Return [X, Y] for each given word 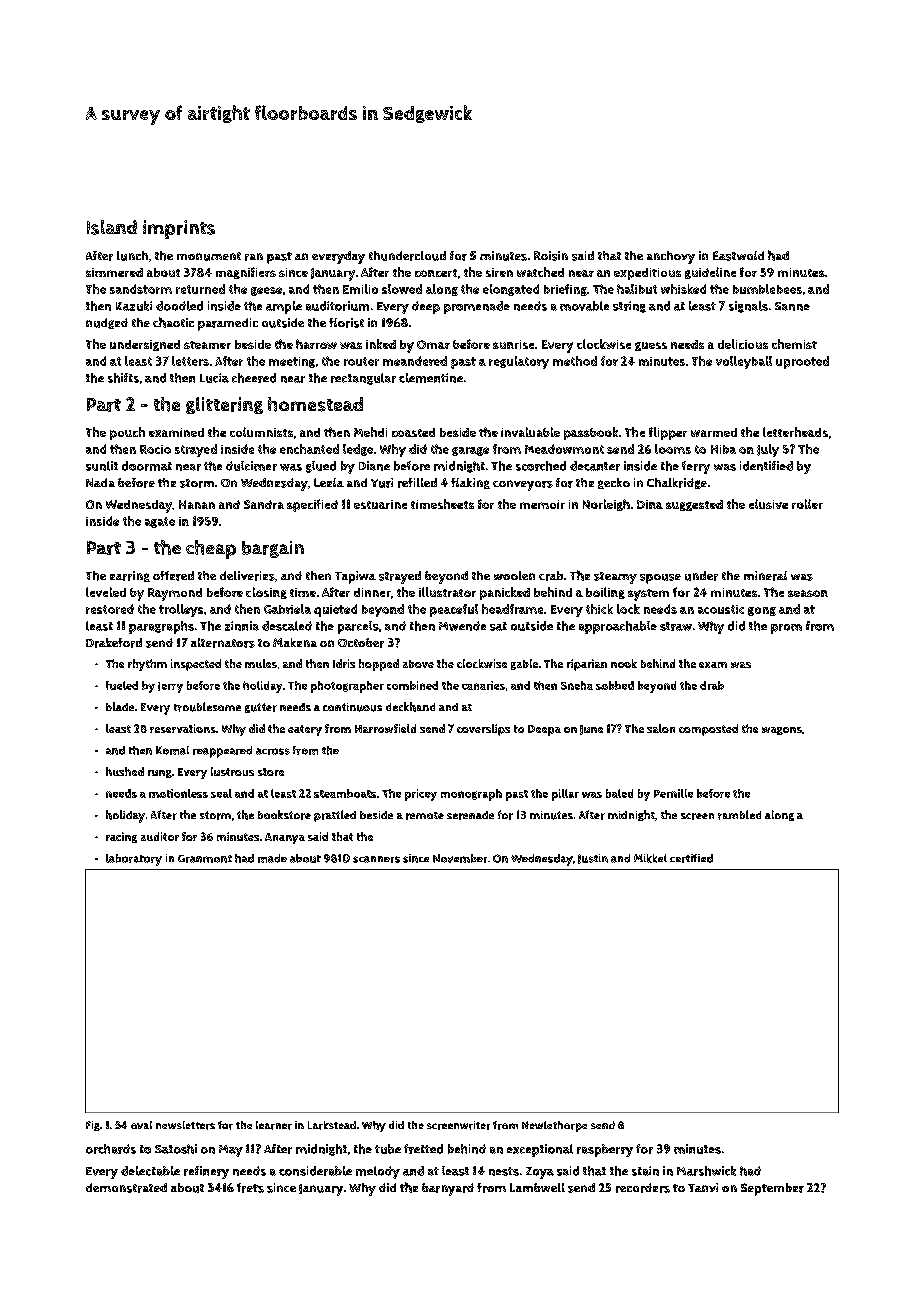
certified [691, 858]
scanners [376, 859]
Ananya [285, 838]
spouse [660, 579]
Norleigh [606, 505]
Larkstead [332, 1125]
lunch [132, 256]
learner [274, 1125]
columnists [261, 432]
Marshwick [706, 1171]
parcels [358, 627]
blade [120, 706]
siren [499, 272]
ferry [696, 467]
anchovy [671, 257]
